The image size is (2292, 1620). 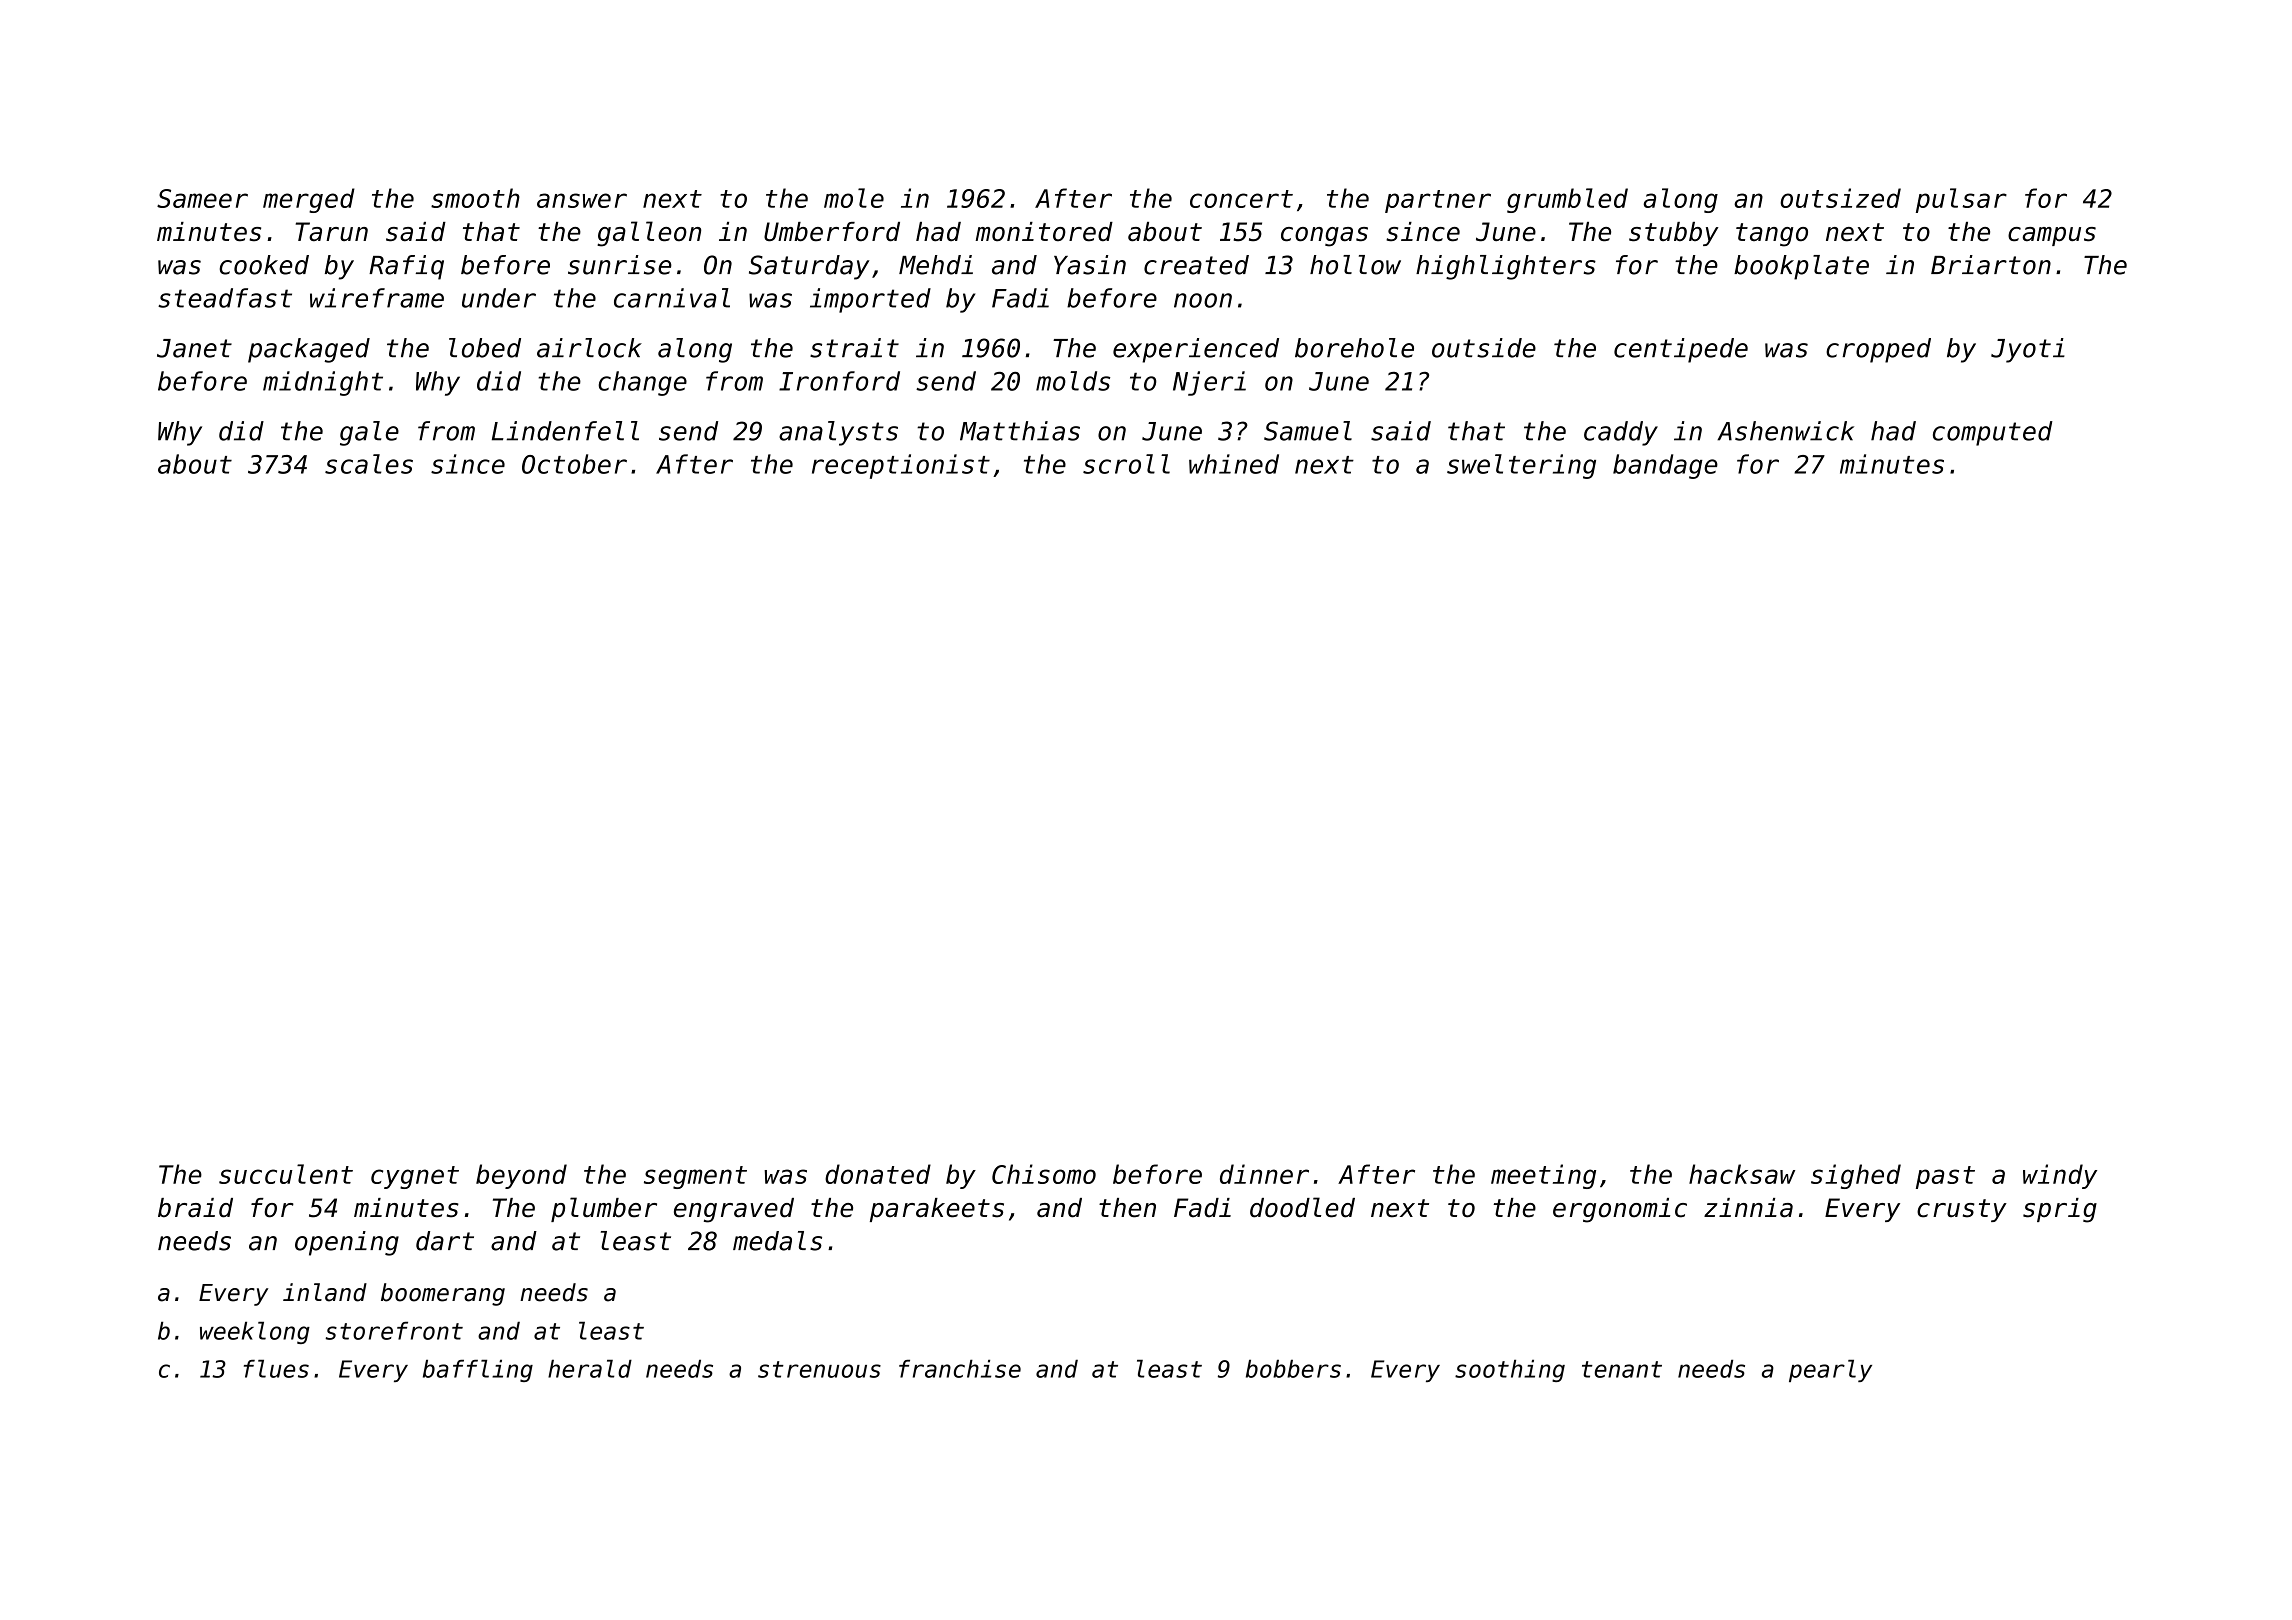 I want to click on scales, so click(x=369, y=464).
